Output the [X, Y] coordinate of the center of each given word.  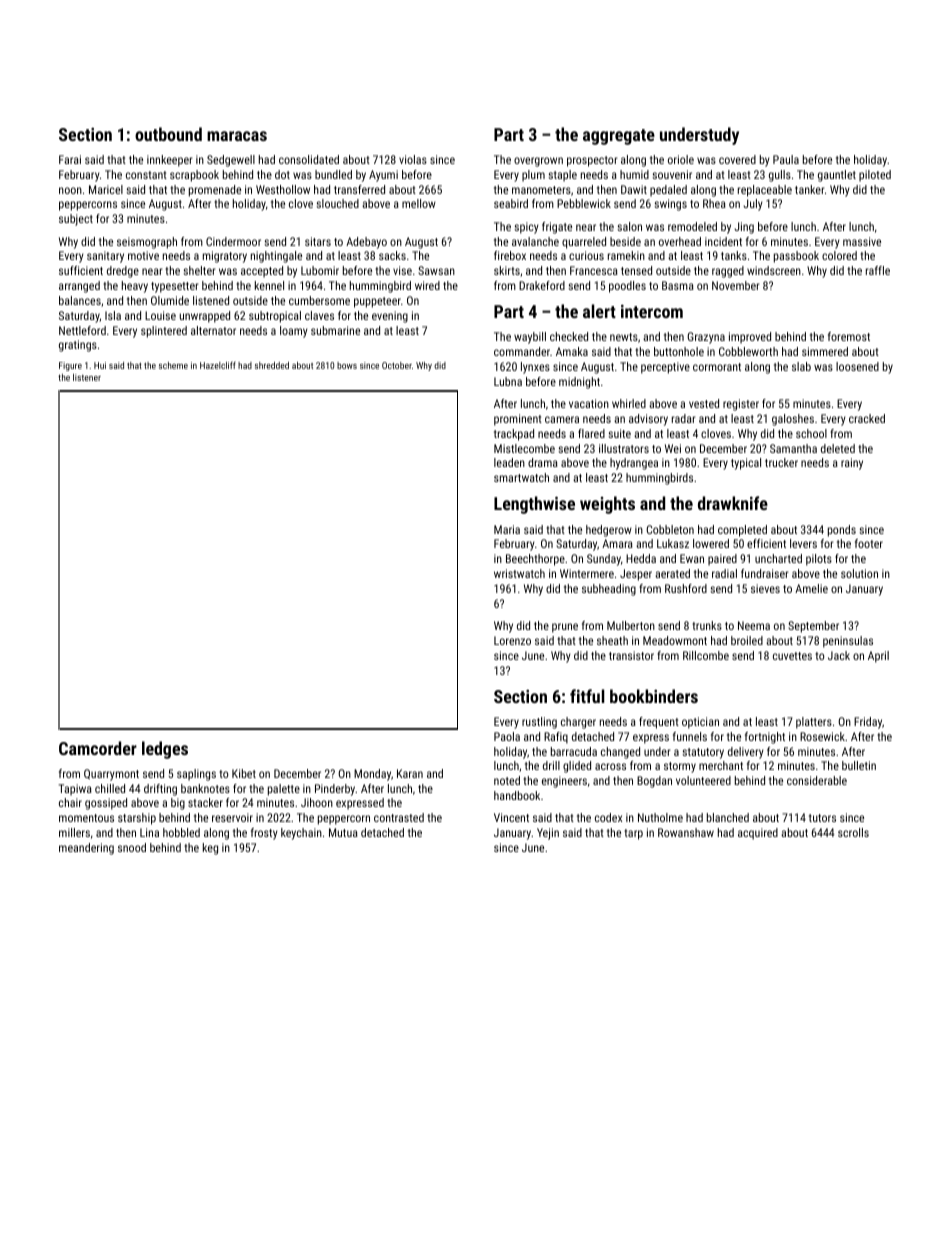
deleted [838, 448]
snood [132, 847]
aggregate [619, 137]
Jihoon [317, 802]
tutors [822, 818]
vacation [589, 403]
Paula [786, 159]
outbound [168, 134]
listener [87, 377]
